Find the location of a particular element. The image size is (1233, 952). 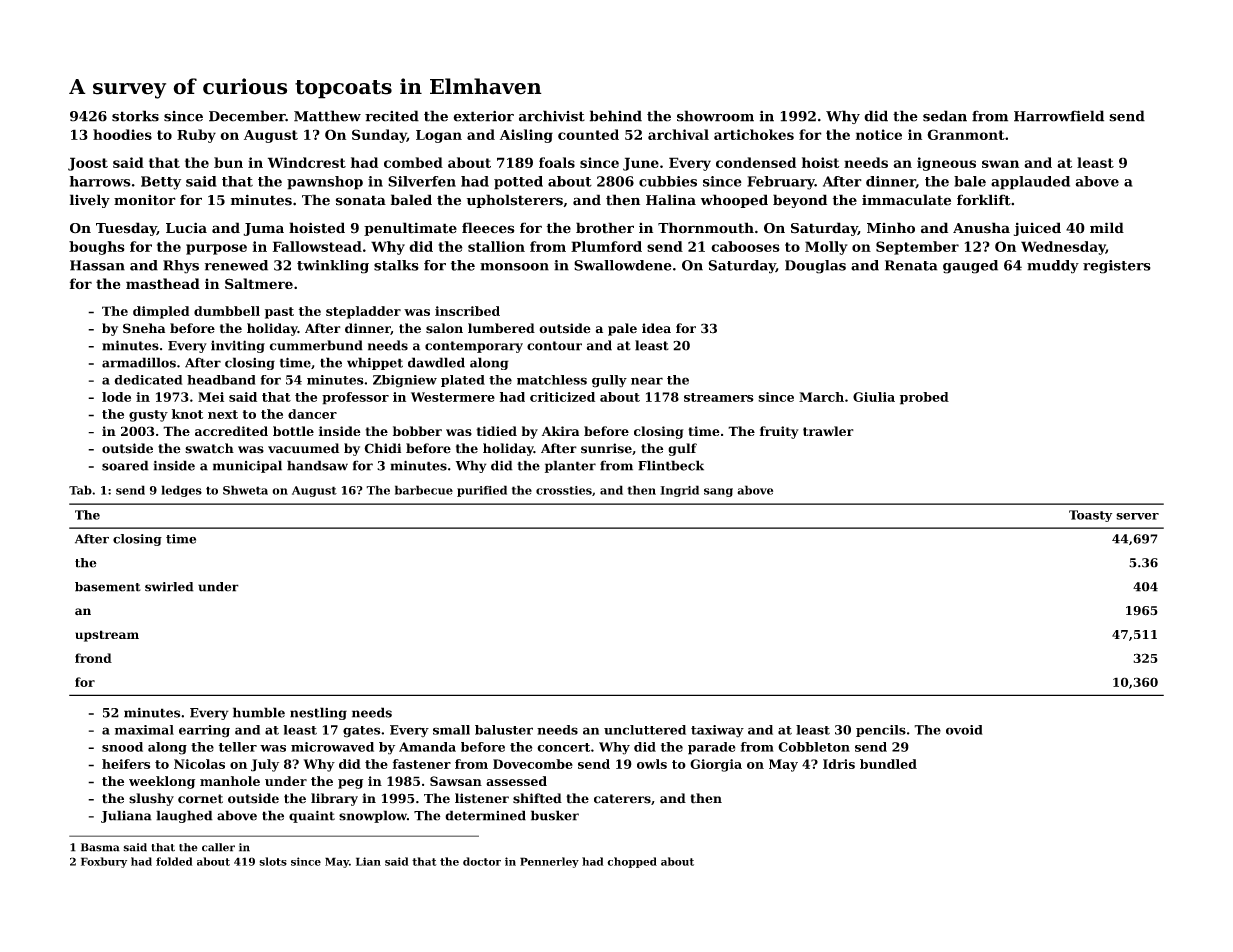

ovoid is located at coordinates (964, 730).
